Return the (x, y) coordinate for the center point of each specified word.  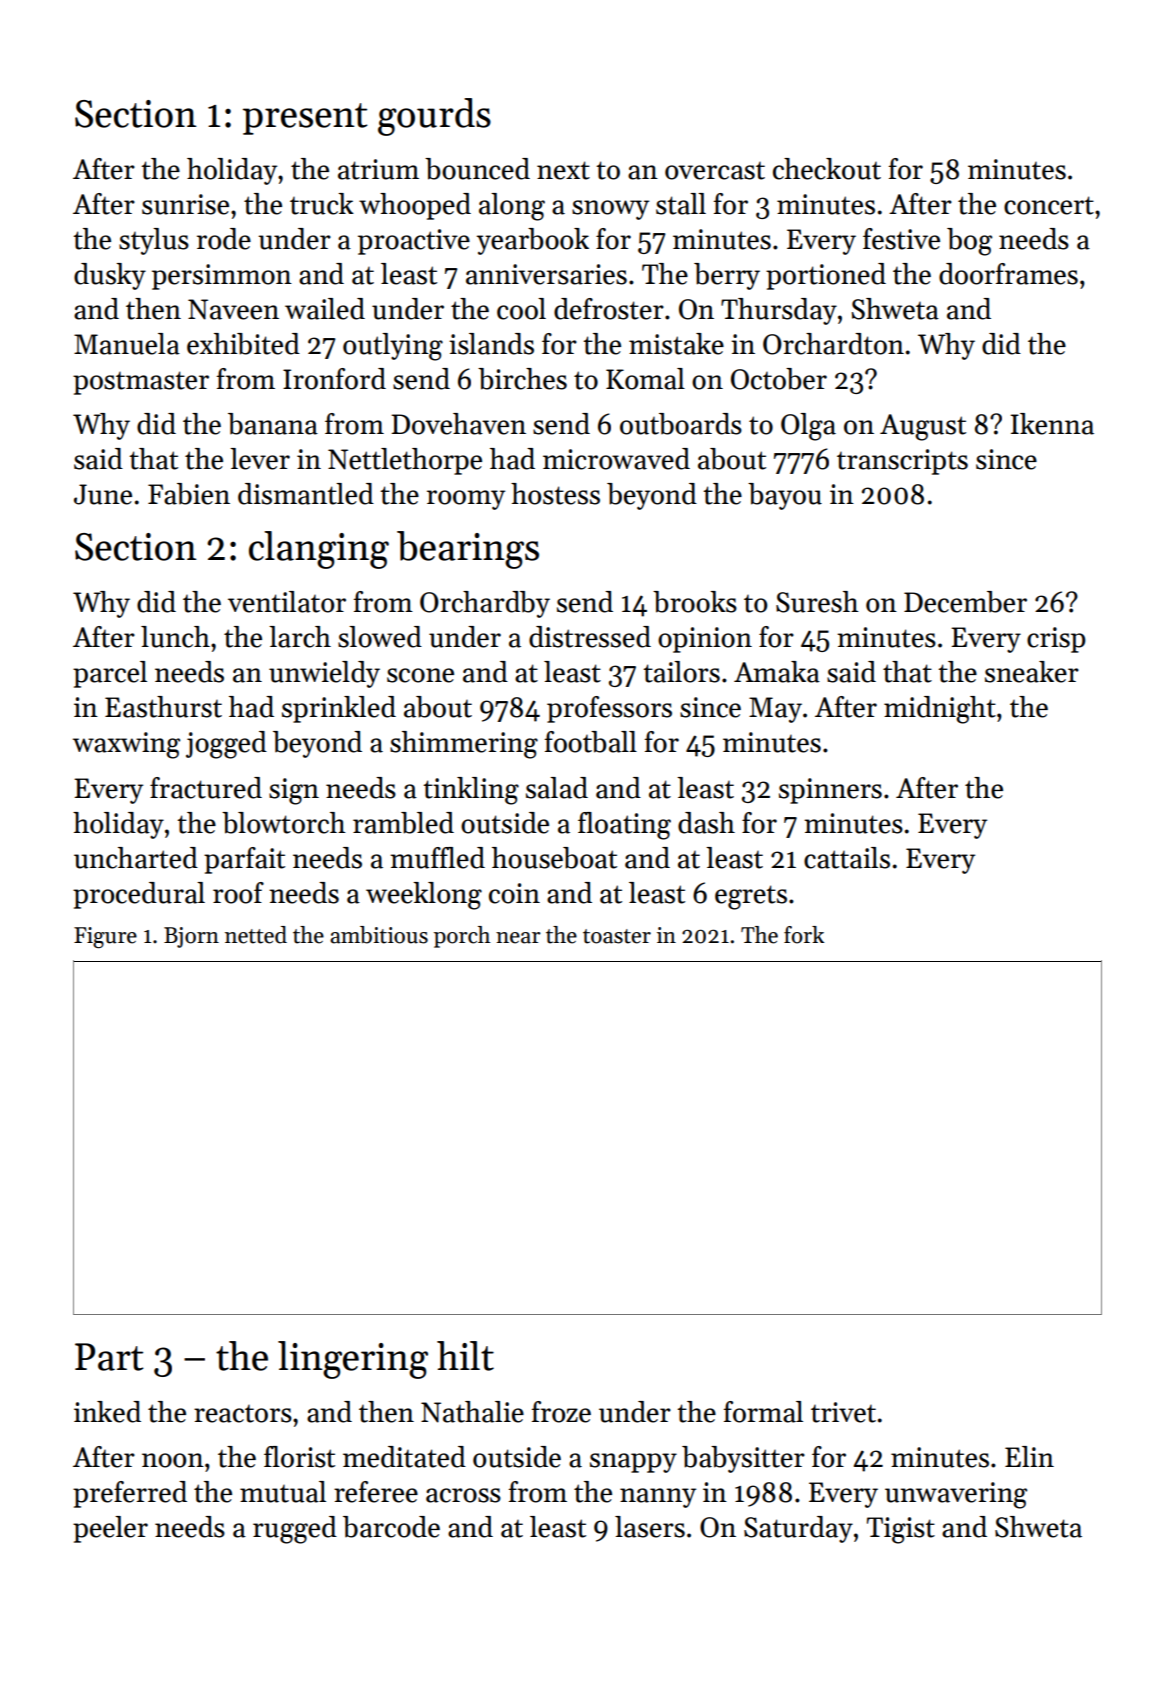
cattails (847, 858)
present (305, 119)
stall (681, 204)
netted (256, 935)
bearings (468, 550)
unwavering (956, 1495)
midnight (940, 710)
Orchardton (833, 344)
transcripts (902, 462)
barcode (391, 1527)
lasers (650, 1527)
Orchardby (485, 604)
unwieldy (324, 674)
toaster (617, 936)
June (103, 494)
